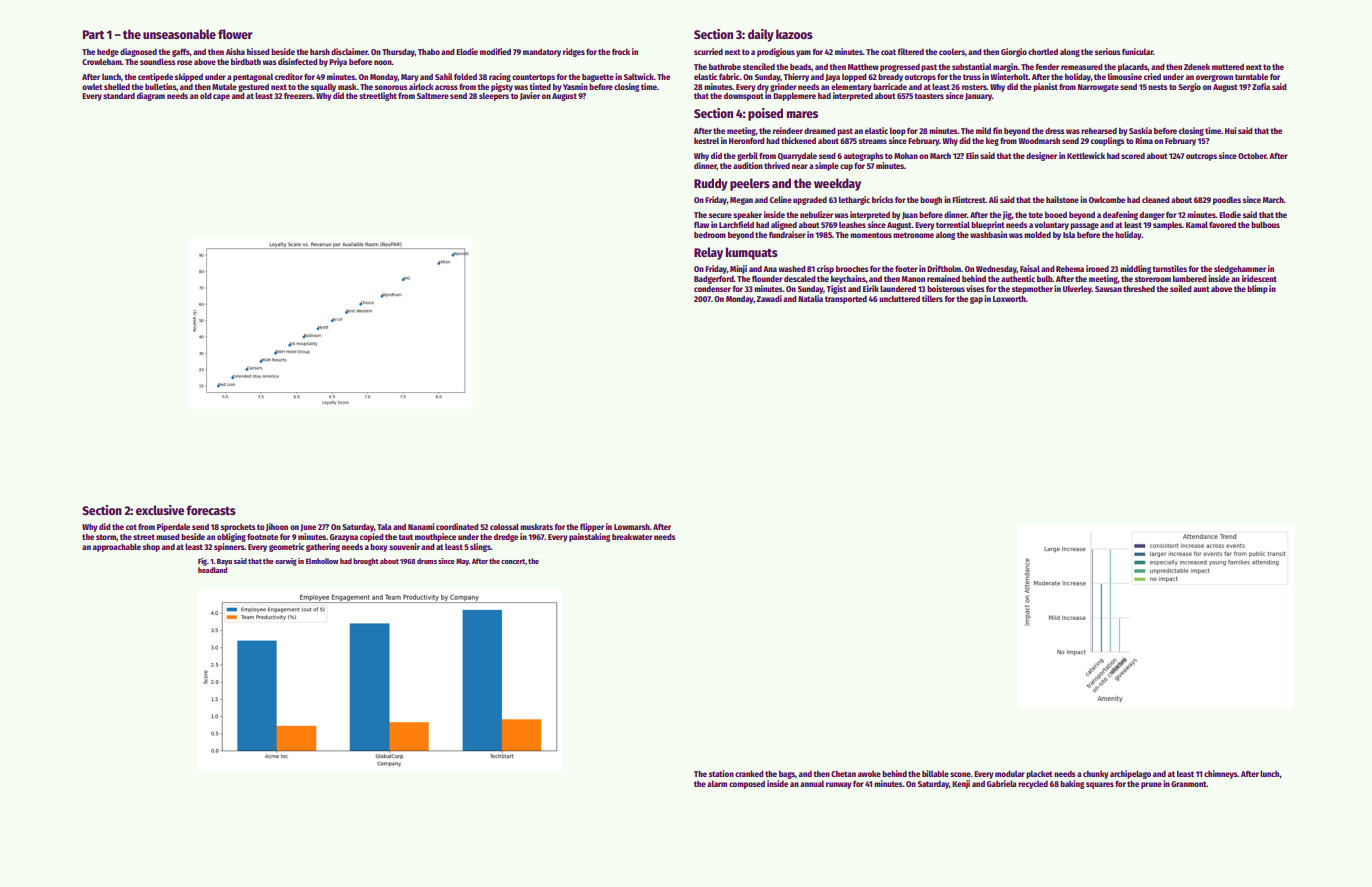 The height and width of the document is (887, 1372). What do you see at coordinates (769, 298) in the document?
I see `Zawadi` at bounding box center [769, 298].
